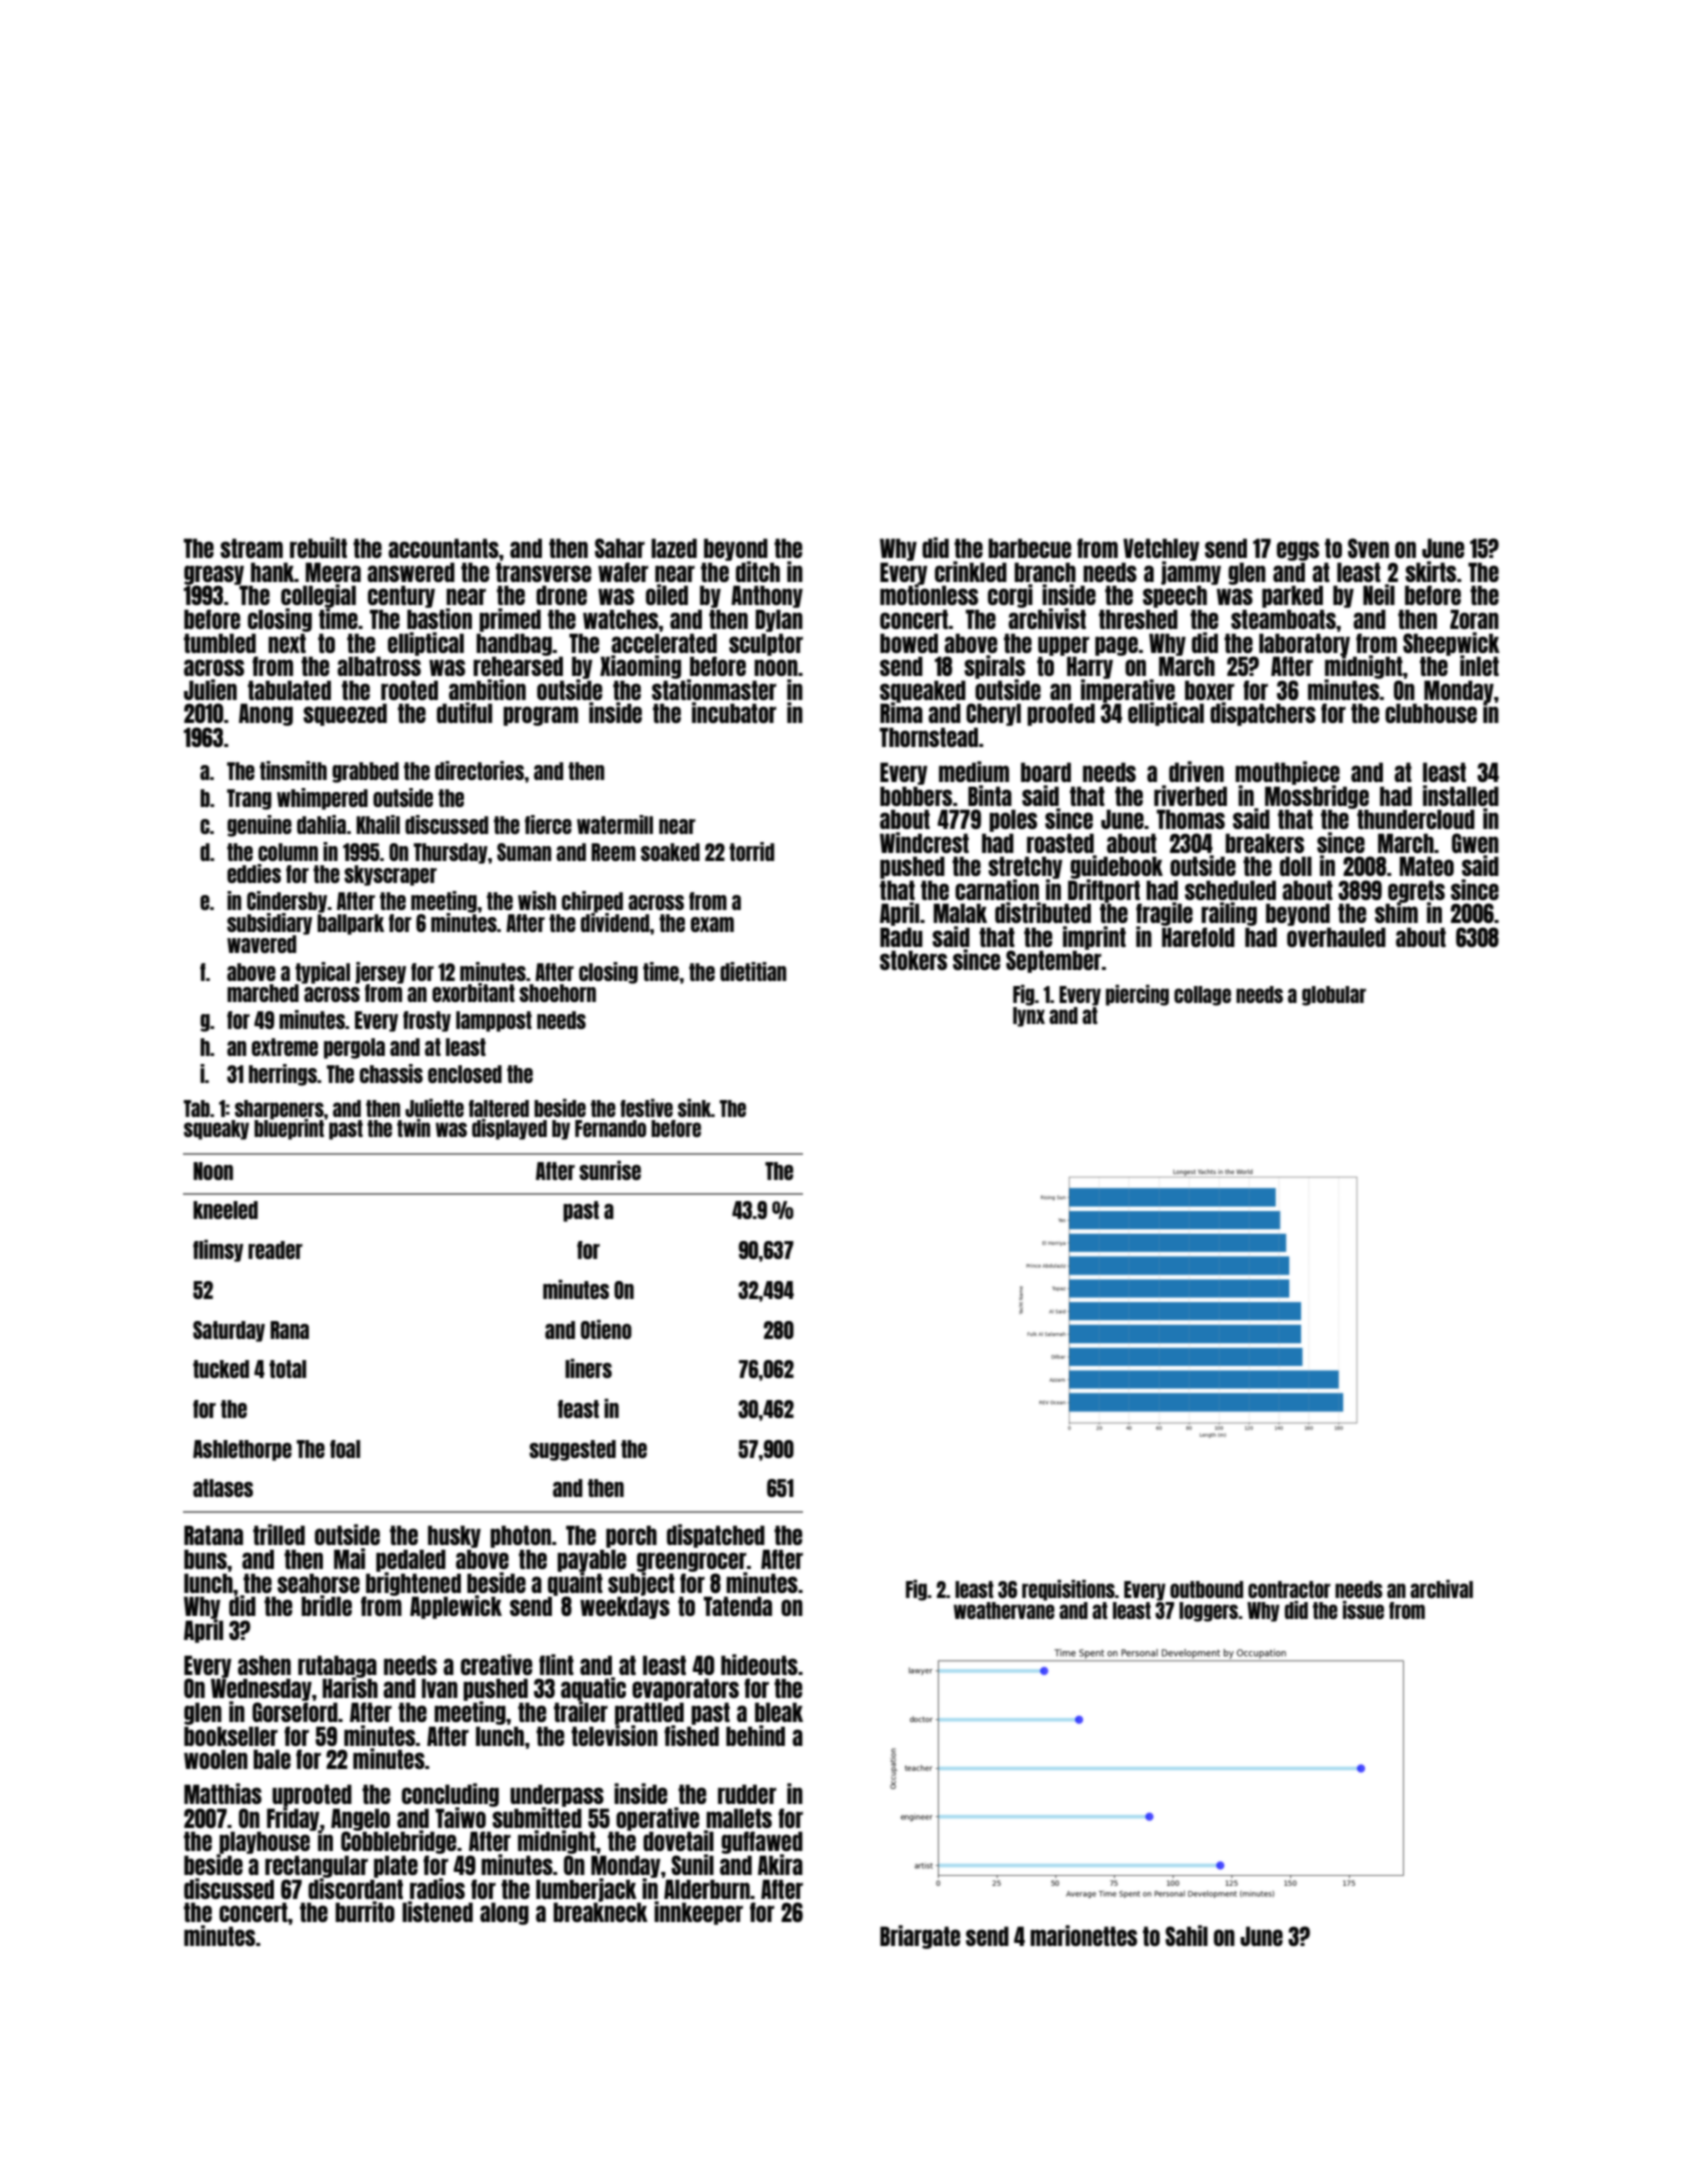  Describe the element at coordinates (264, 1843) in the page. I see `playhouse` at that location.
